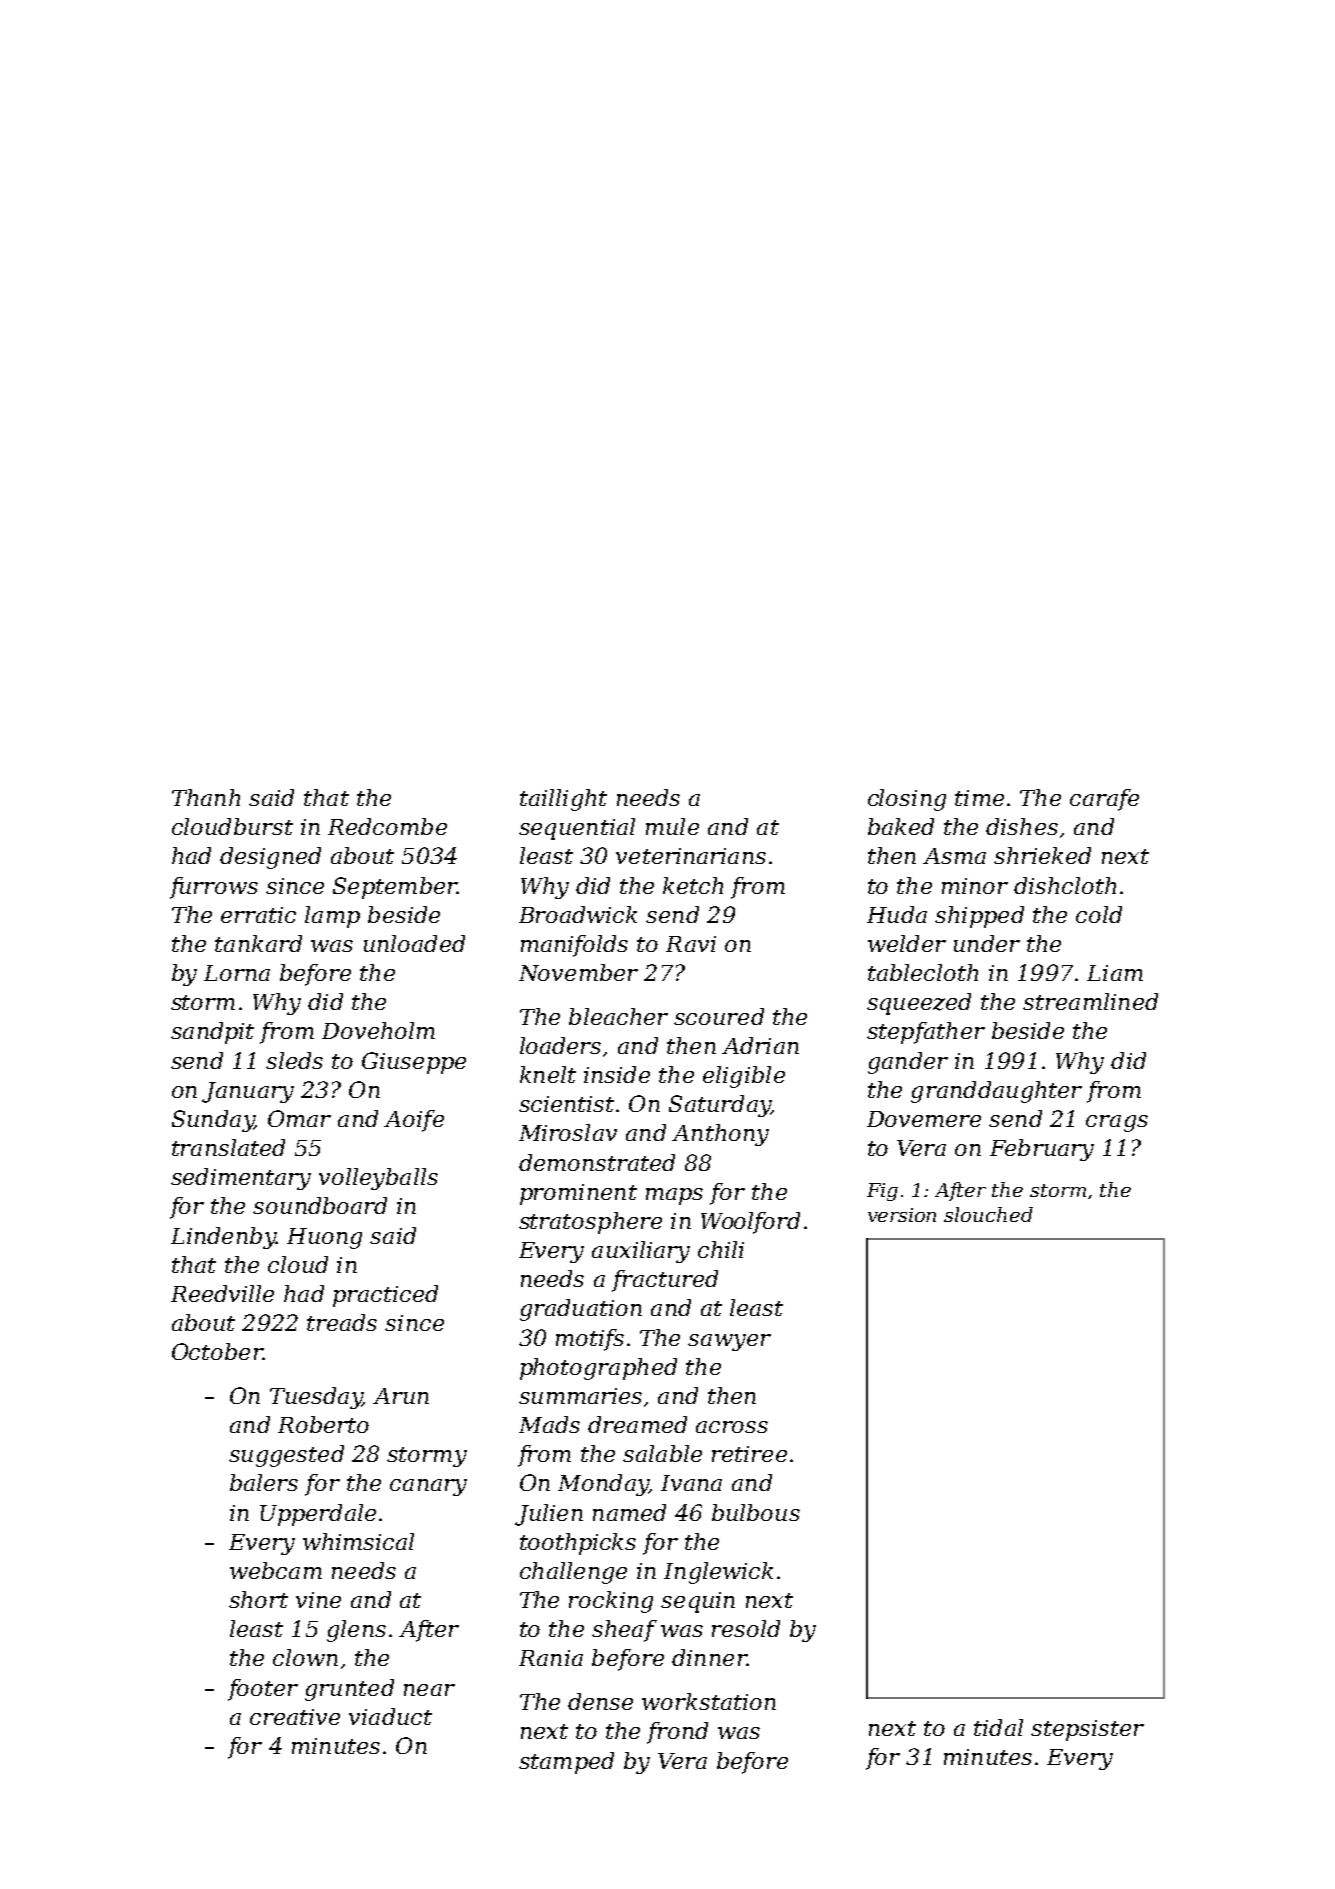  I want to click on clown, so click(305, 1657).
